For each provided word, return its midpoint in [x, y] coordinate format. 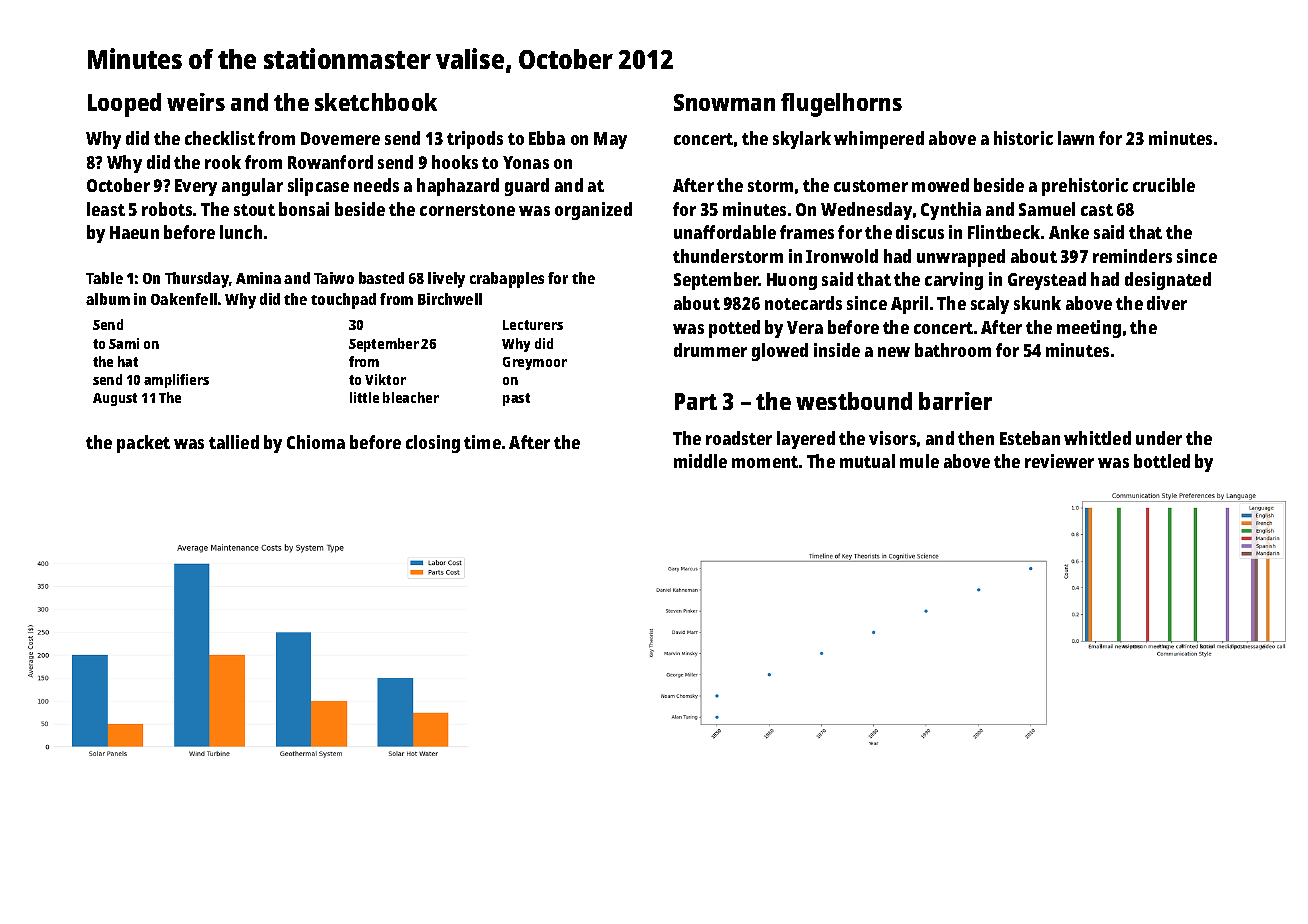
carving [954, 281]
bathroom [953, 350]
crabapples [507, 280]
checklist [220, 138]
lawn [1076, 138]
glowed [780, 352]
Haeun [134, 232]
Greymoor [535, 363]
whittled [1097, 438]
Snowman [724, 102]
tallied [234, 442]
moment [765, 462]
